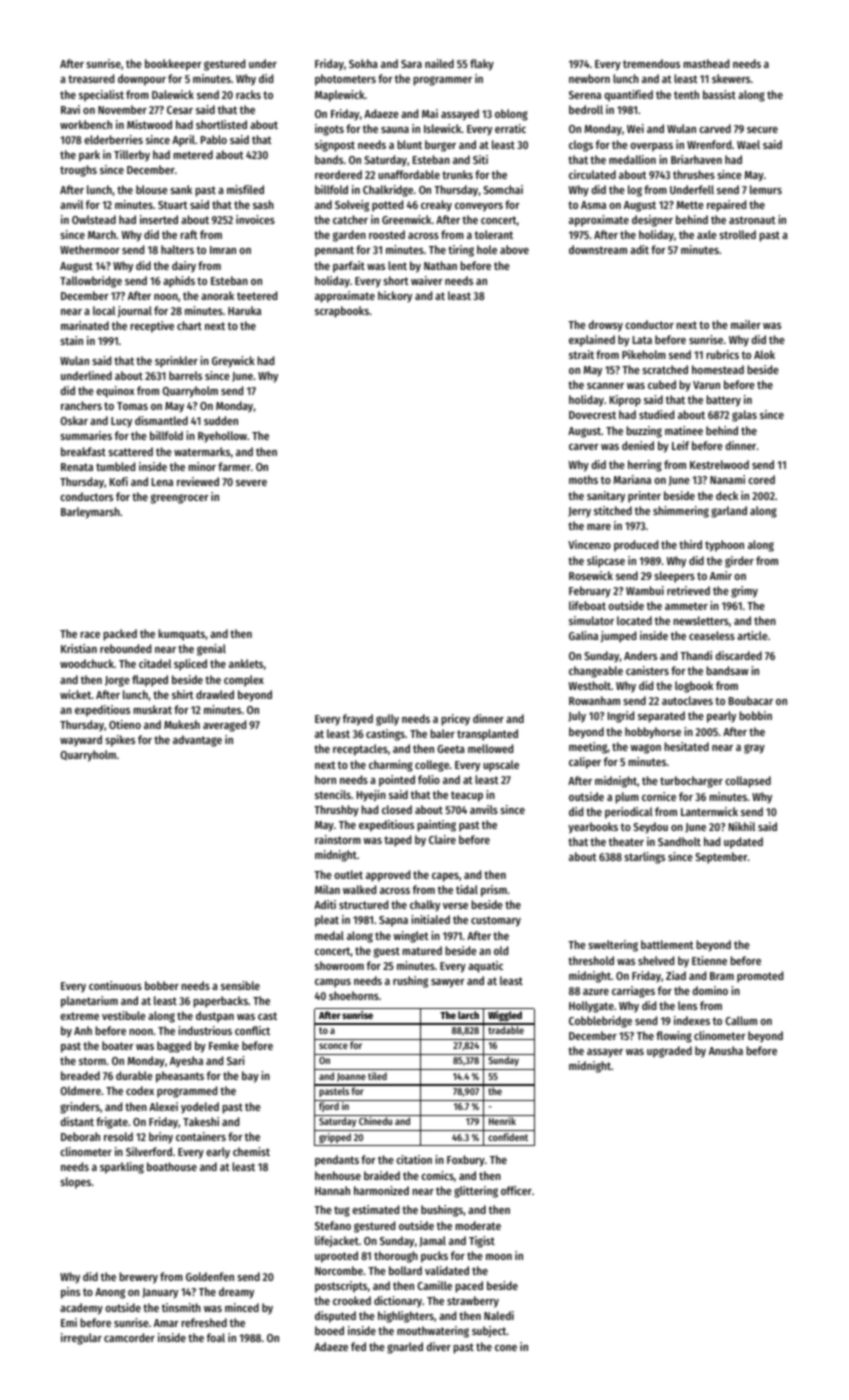  I want to click on article, so click(752, 635).
